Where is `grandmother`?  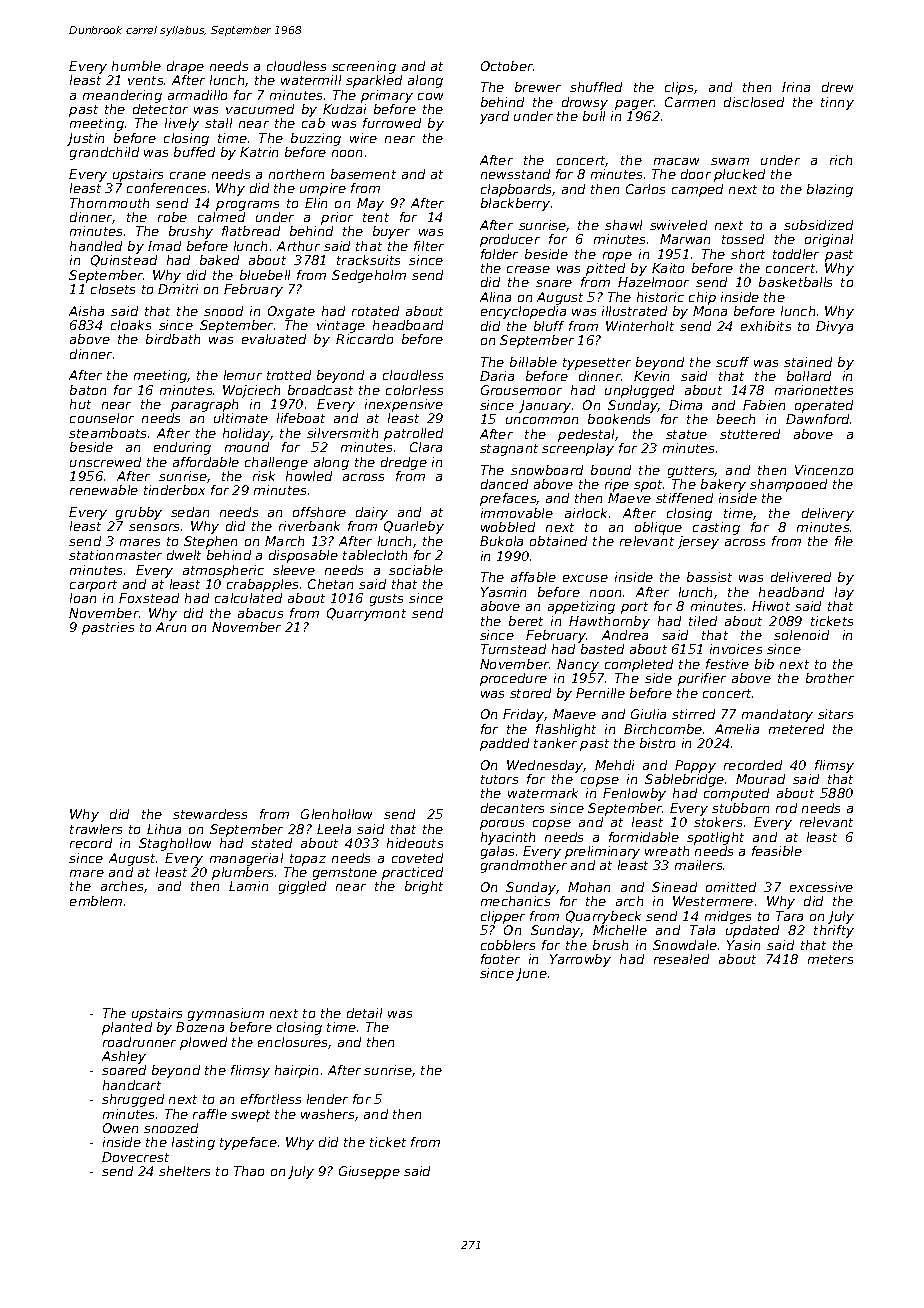 grandmother is located at coordinates (524, 866).
